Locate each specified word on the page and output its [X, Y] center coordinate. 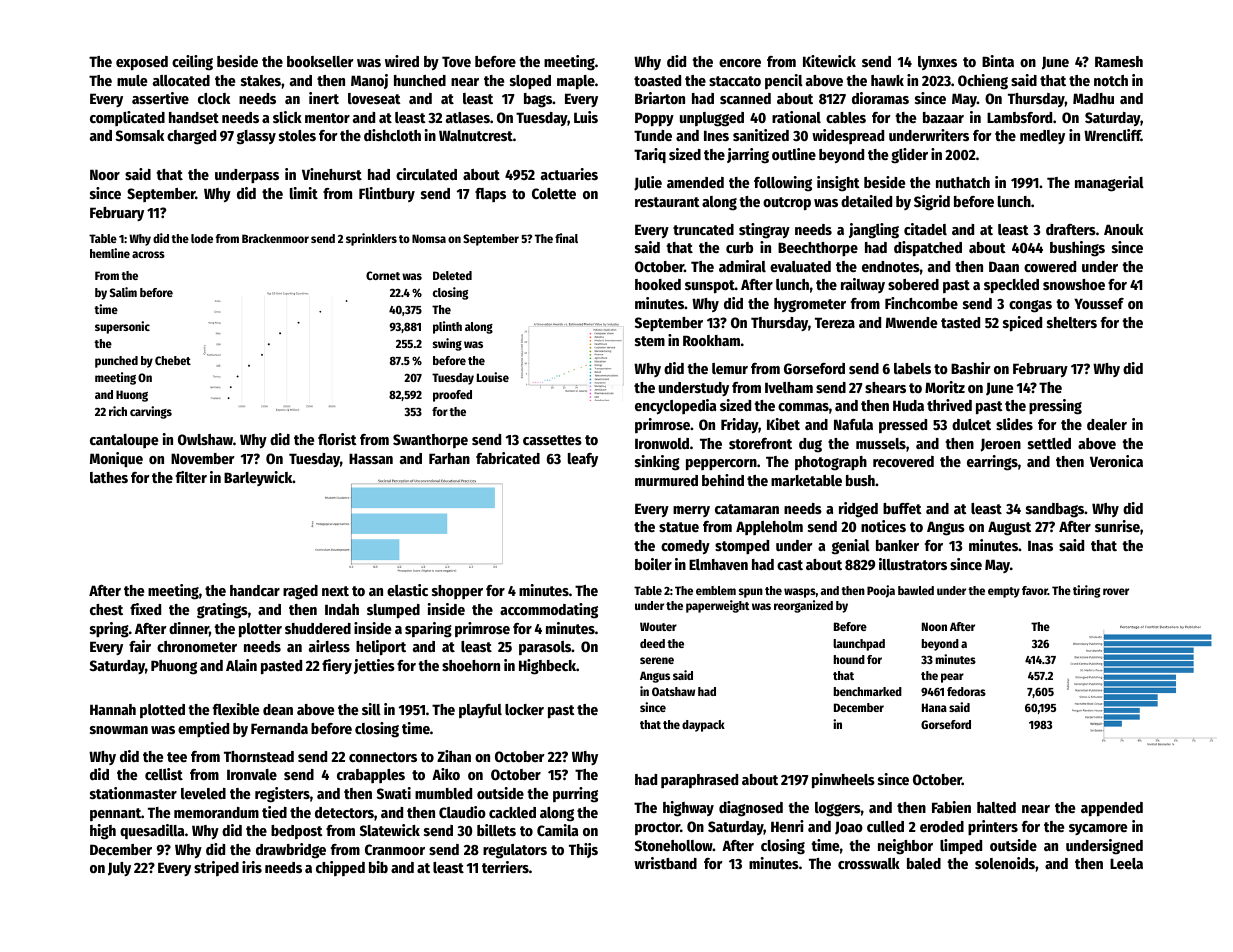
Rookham [711, 340]
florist [337, 439]
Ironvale [252, 774]
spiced [1022, 324]
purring [575, 795]
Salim [123, 292]
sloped [530, 82]
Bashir [971, 368]
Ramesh [1119, 61]
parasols [545, 648]
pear [952, 678]
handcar [255, 590]
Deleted [452, 275]
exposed [142, 63]
